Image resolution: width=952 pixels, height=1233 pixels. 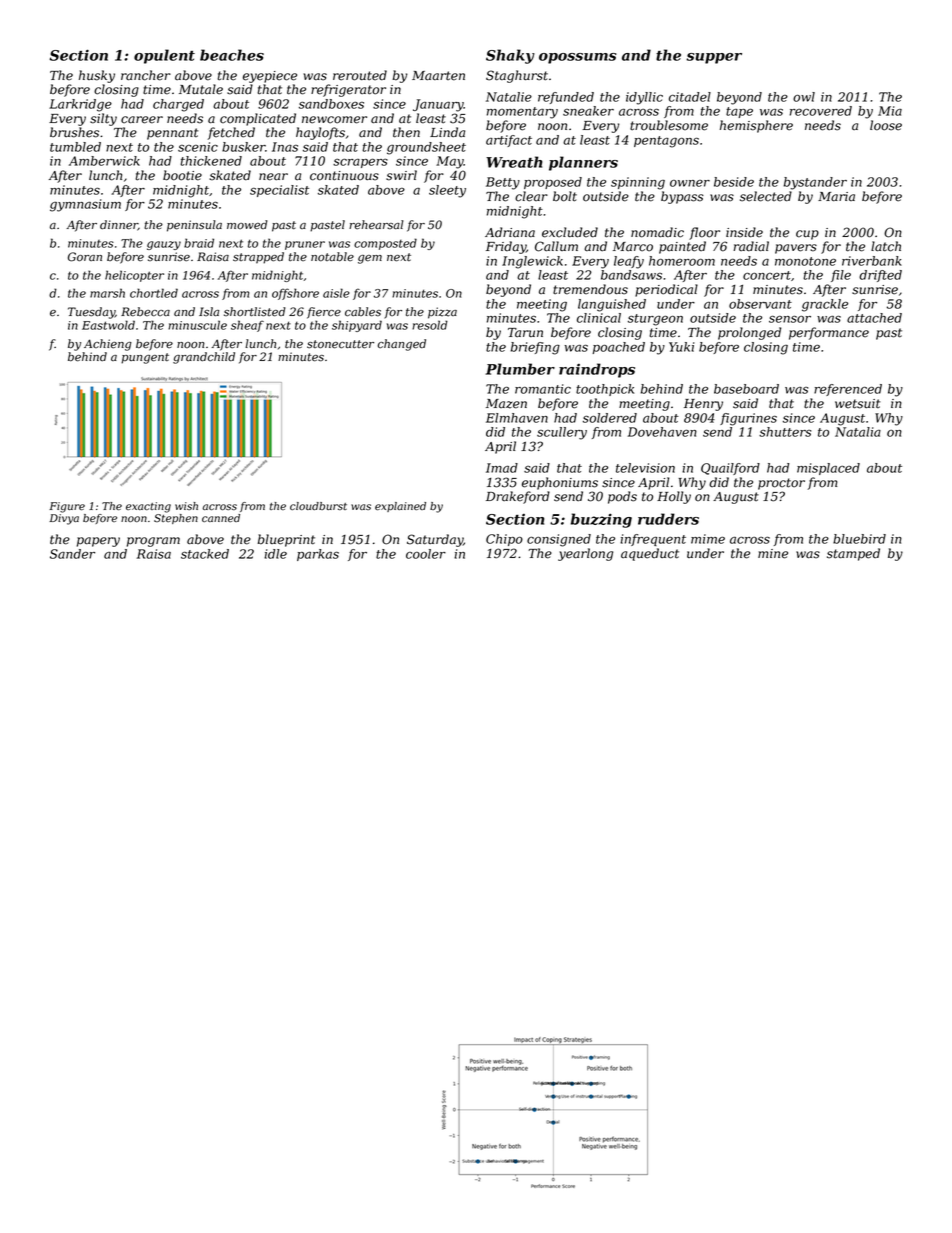 What do you see at coordinates (205, 554) in the screenshot?
I see `stacked` at bounding box center [205, 554].
